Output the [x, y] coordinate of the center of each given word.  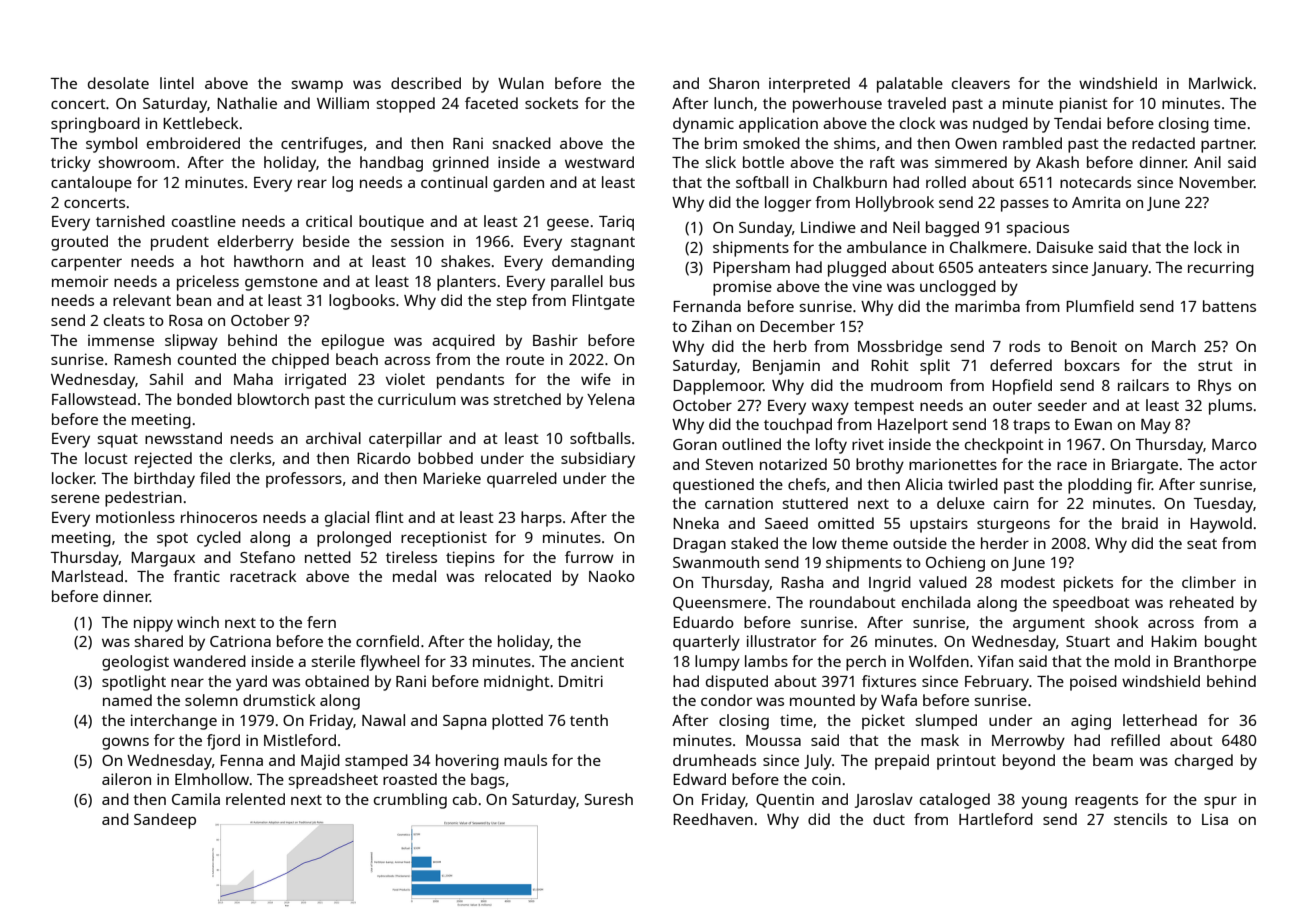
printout [966, 762]
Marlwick [1220, 83]
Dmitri [581, 681]
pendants [470, 381]
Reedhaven [713, 819]
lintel [177, 83]
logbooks [362, 302]
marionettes [953, 464]
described [426, 83]
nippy [153, 624]
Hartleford [996, 819]
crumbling [410, 801]
